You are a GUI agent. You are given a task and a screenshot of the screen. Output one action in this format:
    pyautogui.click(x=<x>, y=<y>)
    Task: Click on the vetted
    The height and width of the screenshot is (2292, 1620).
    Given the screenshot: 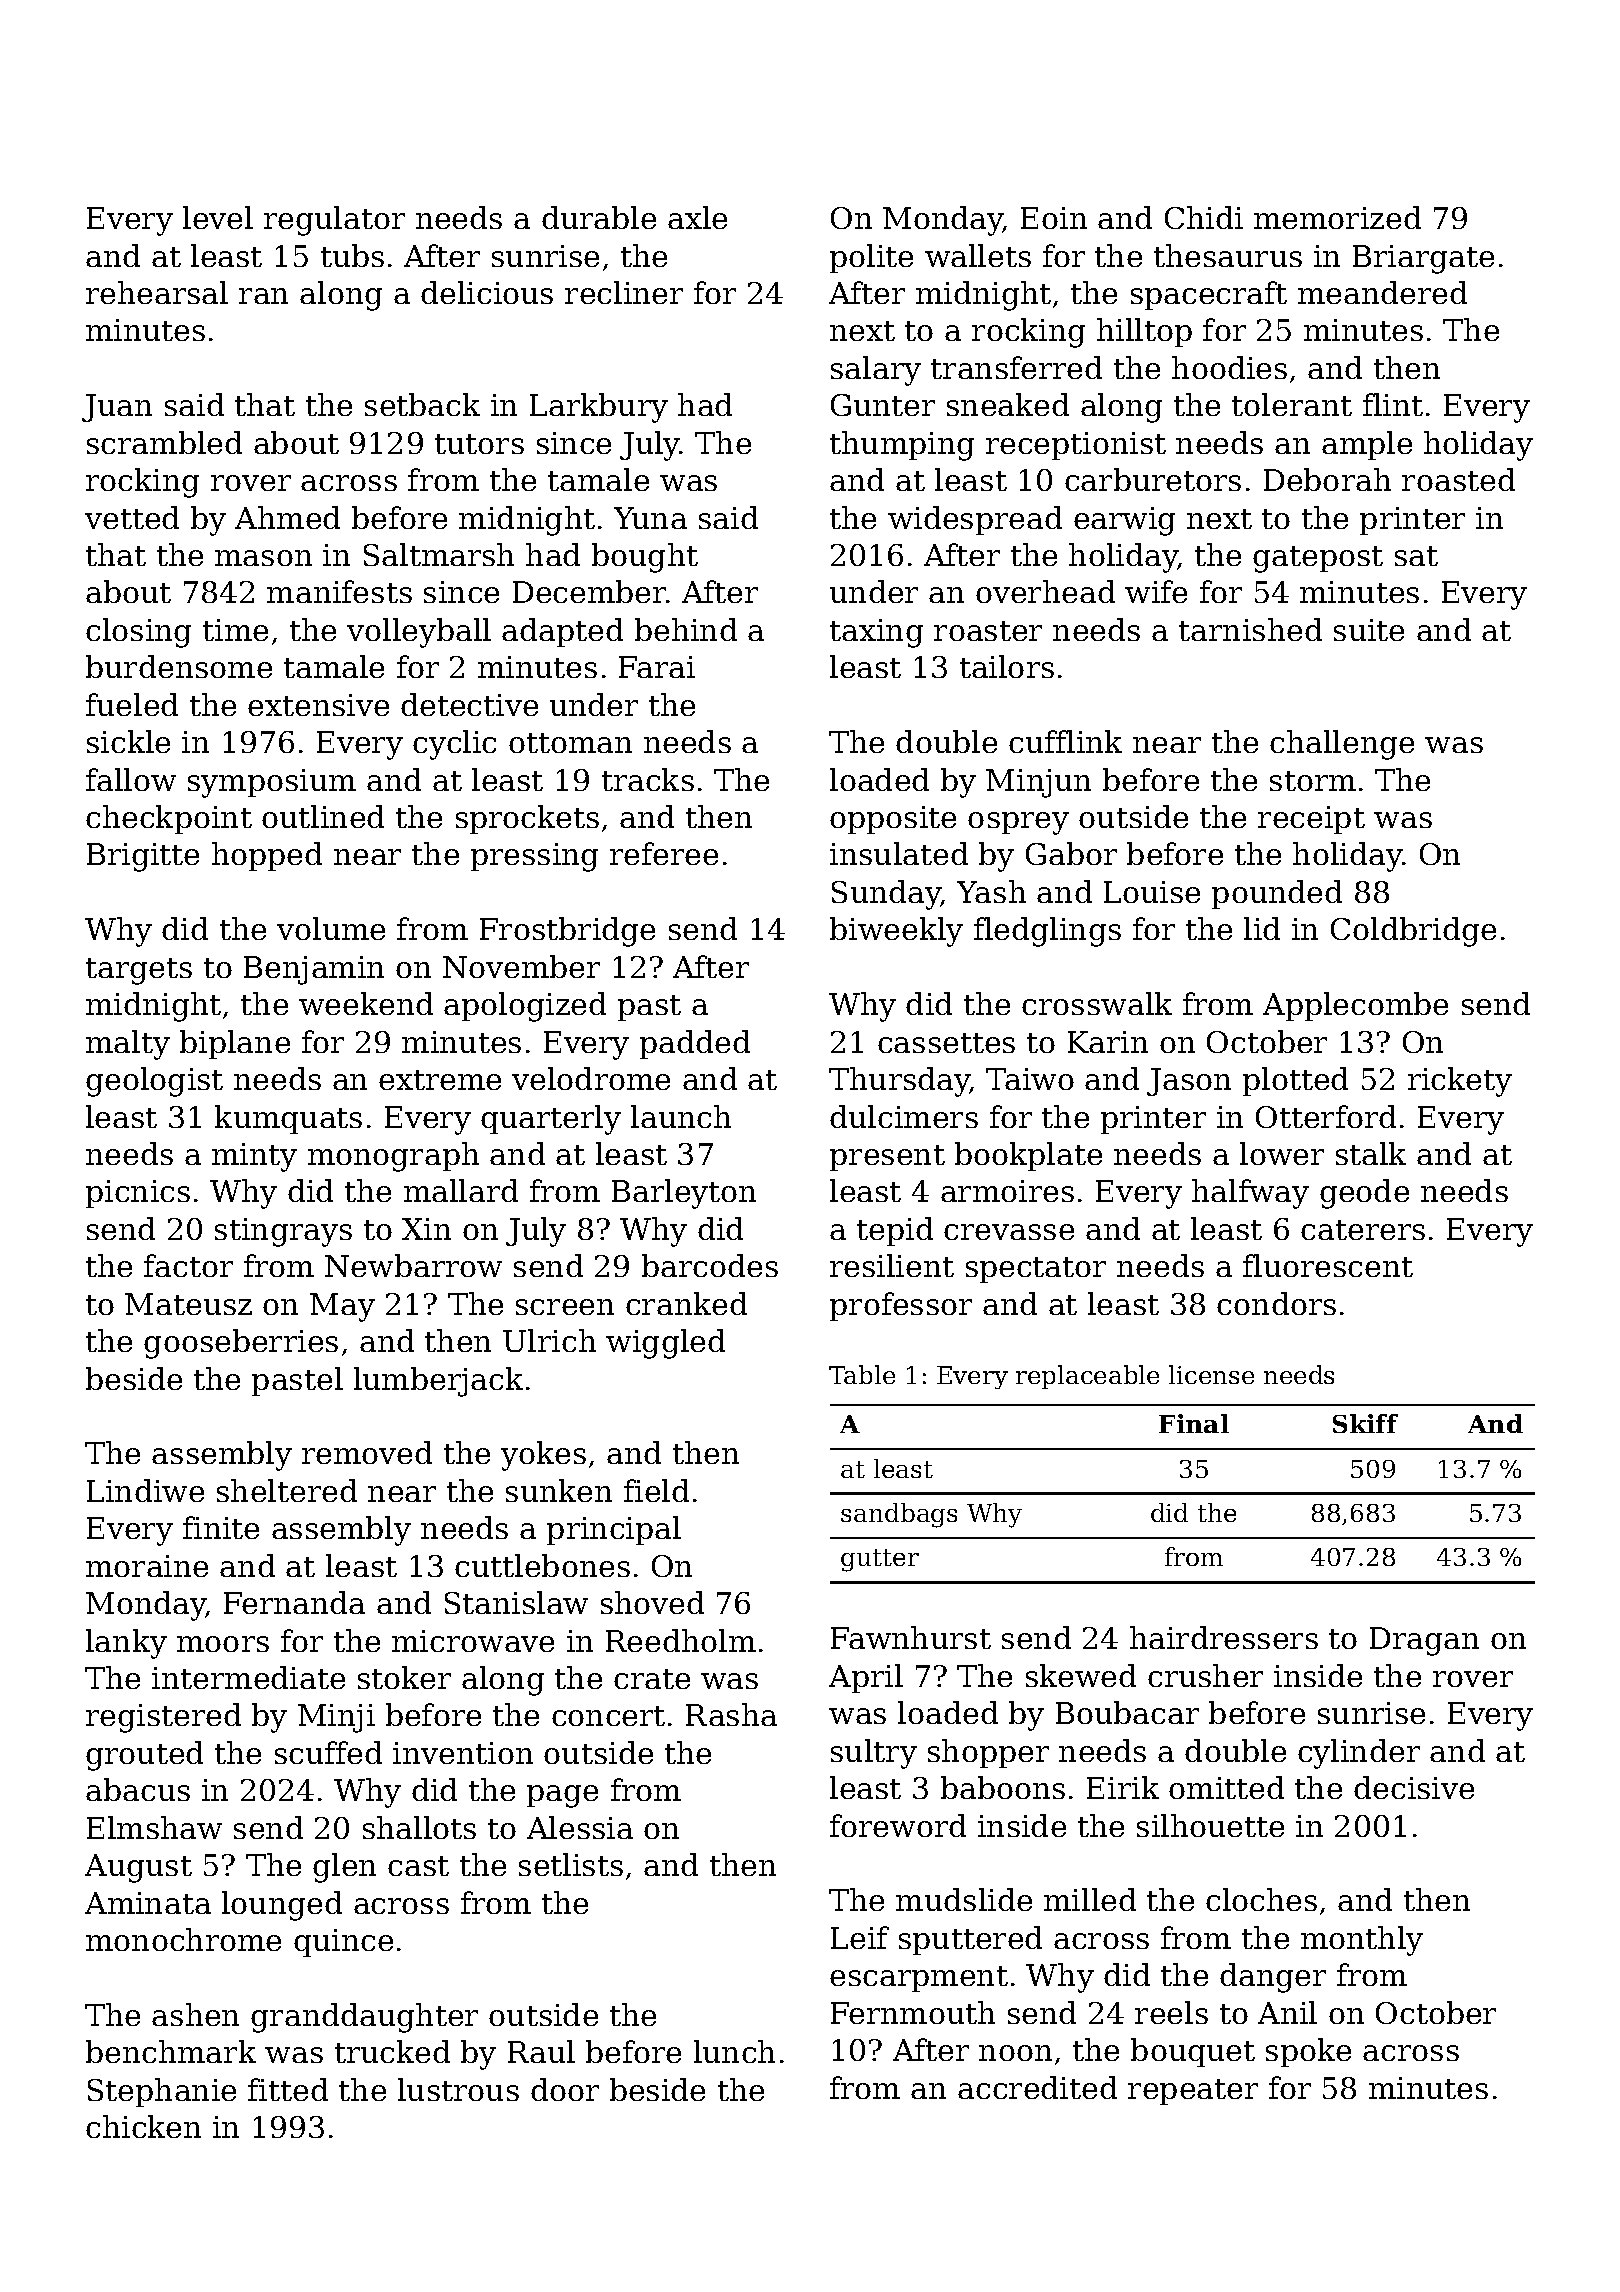 What is the action you would take?
    pyautogui.click(x=132, y=517)
